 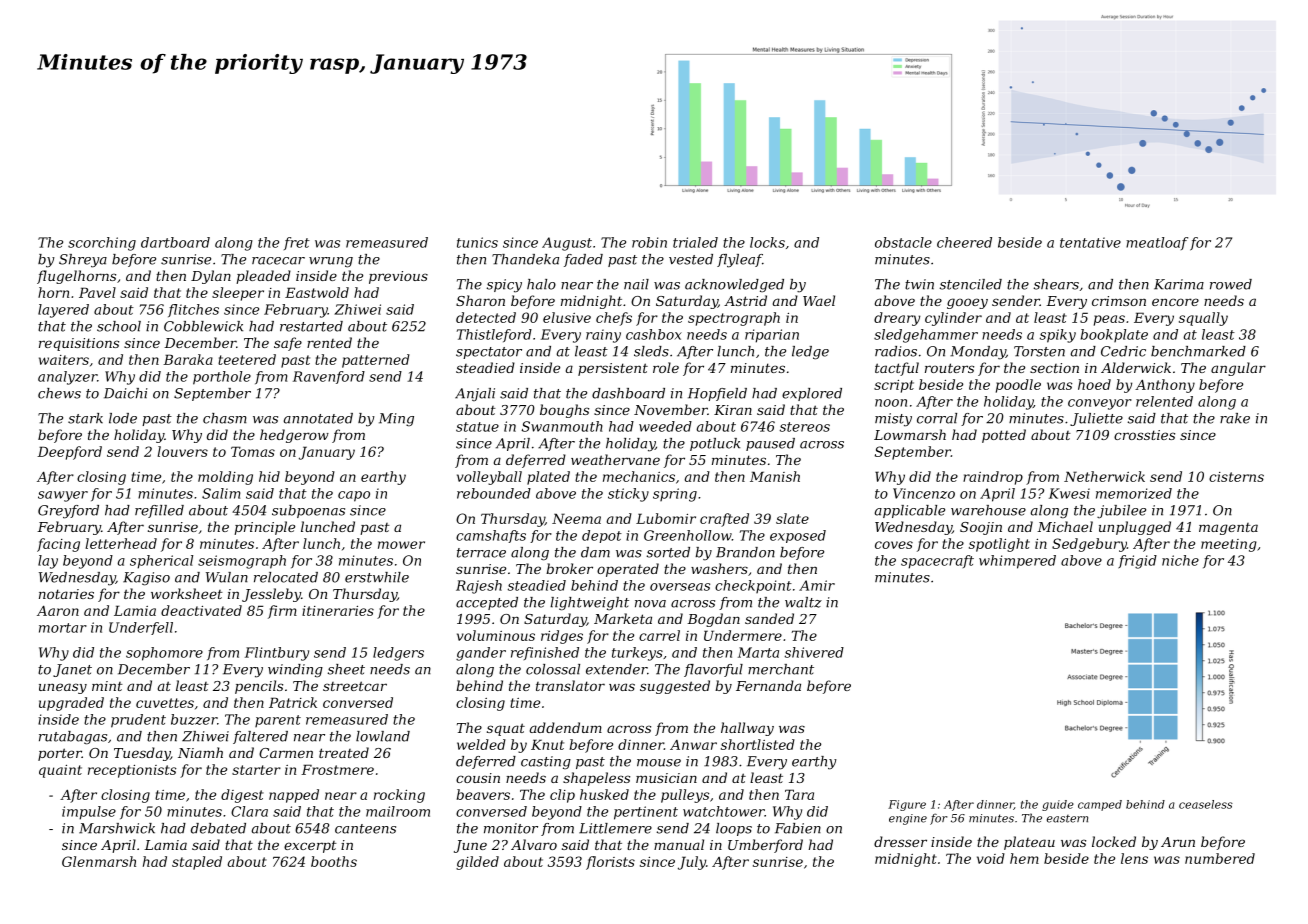 What do you see at coordinates (477, 863) in the screenshot?
I see `gilded` at bounding box center [477, 863].
